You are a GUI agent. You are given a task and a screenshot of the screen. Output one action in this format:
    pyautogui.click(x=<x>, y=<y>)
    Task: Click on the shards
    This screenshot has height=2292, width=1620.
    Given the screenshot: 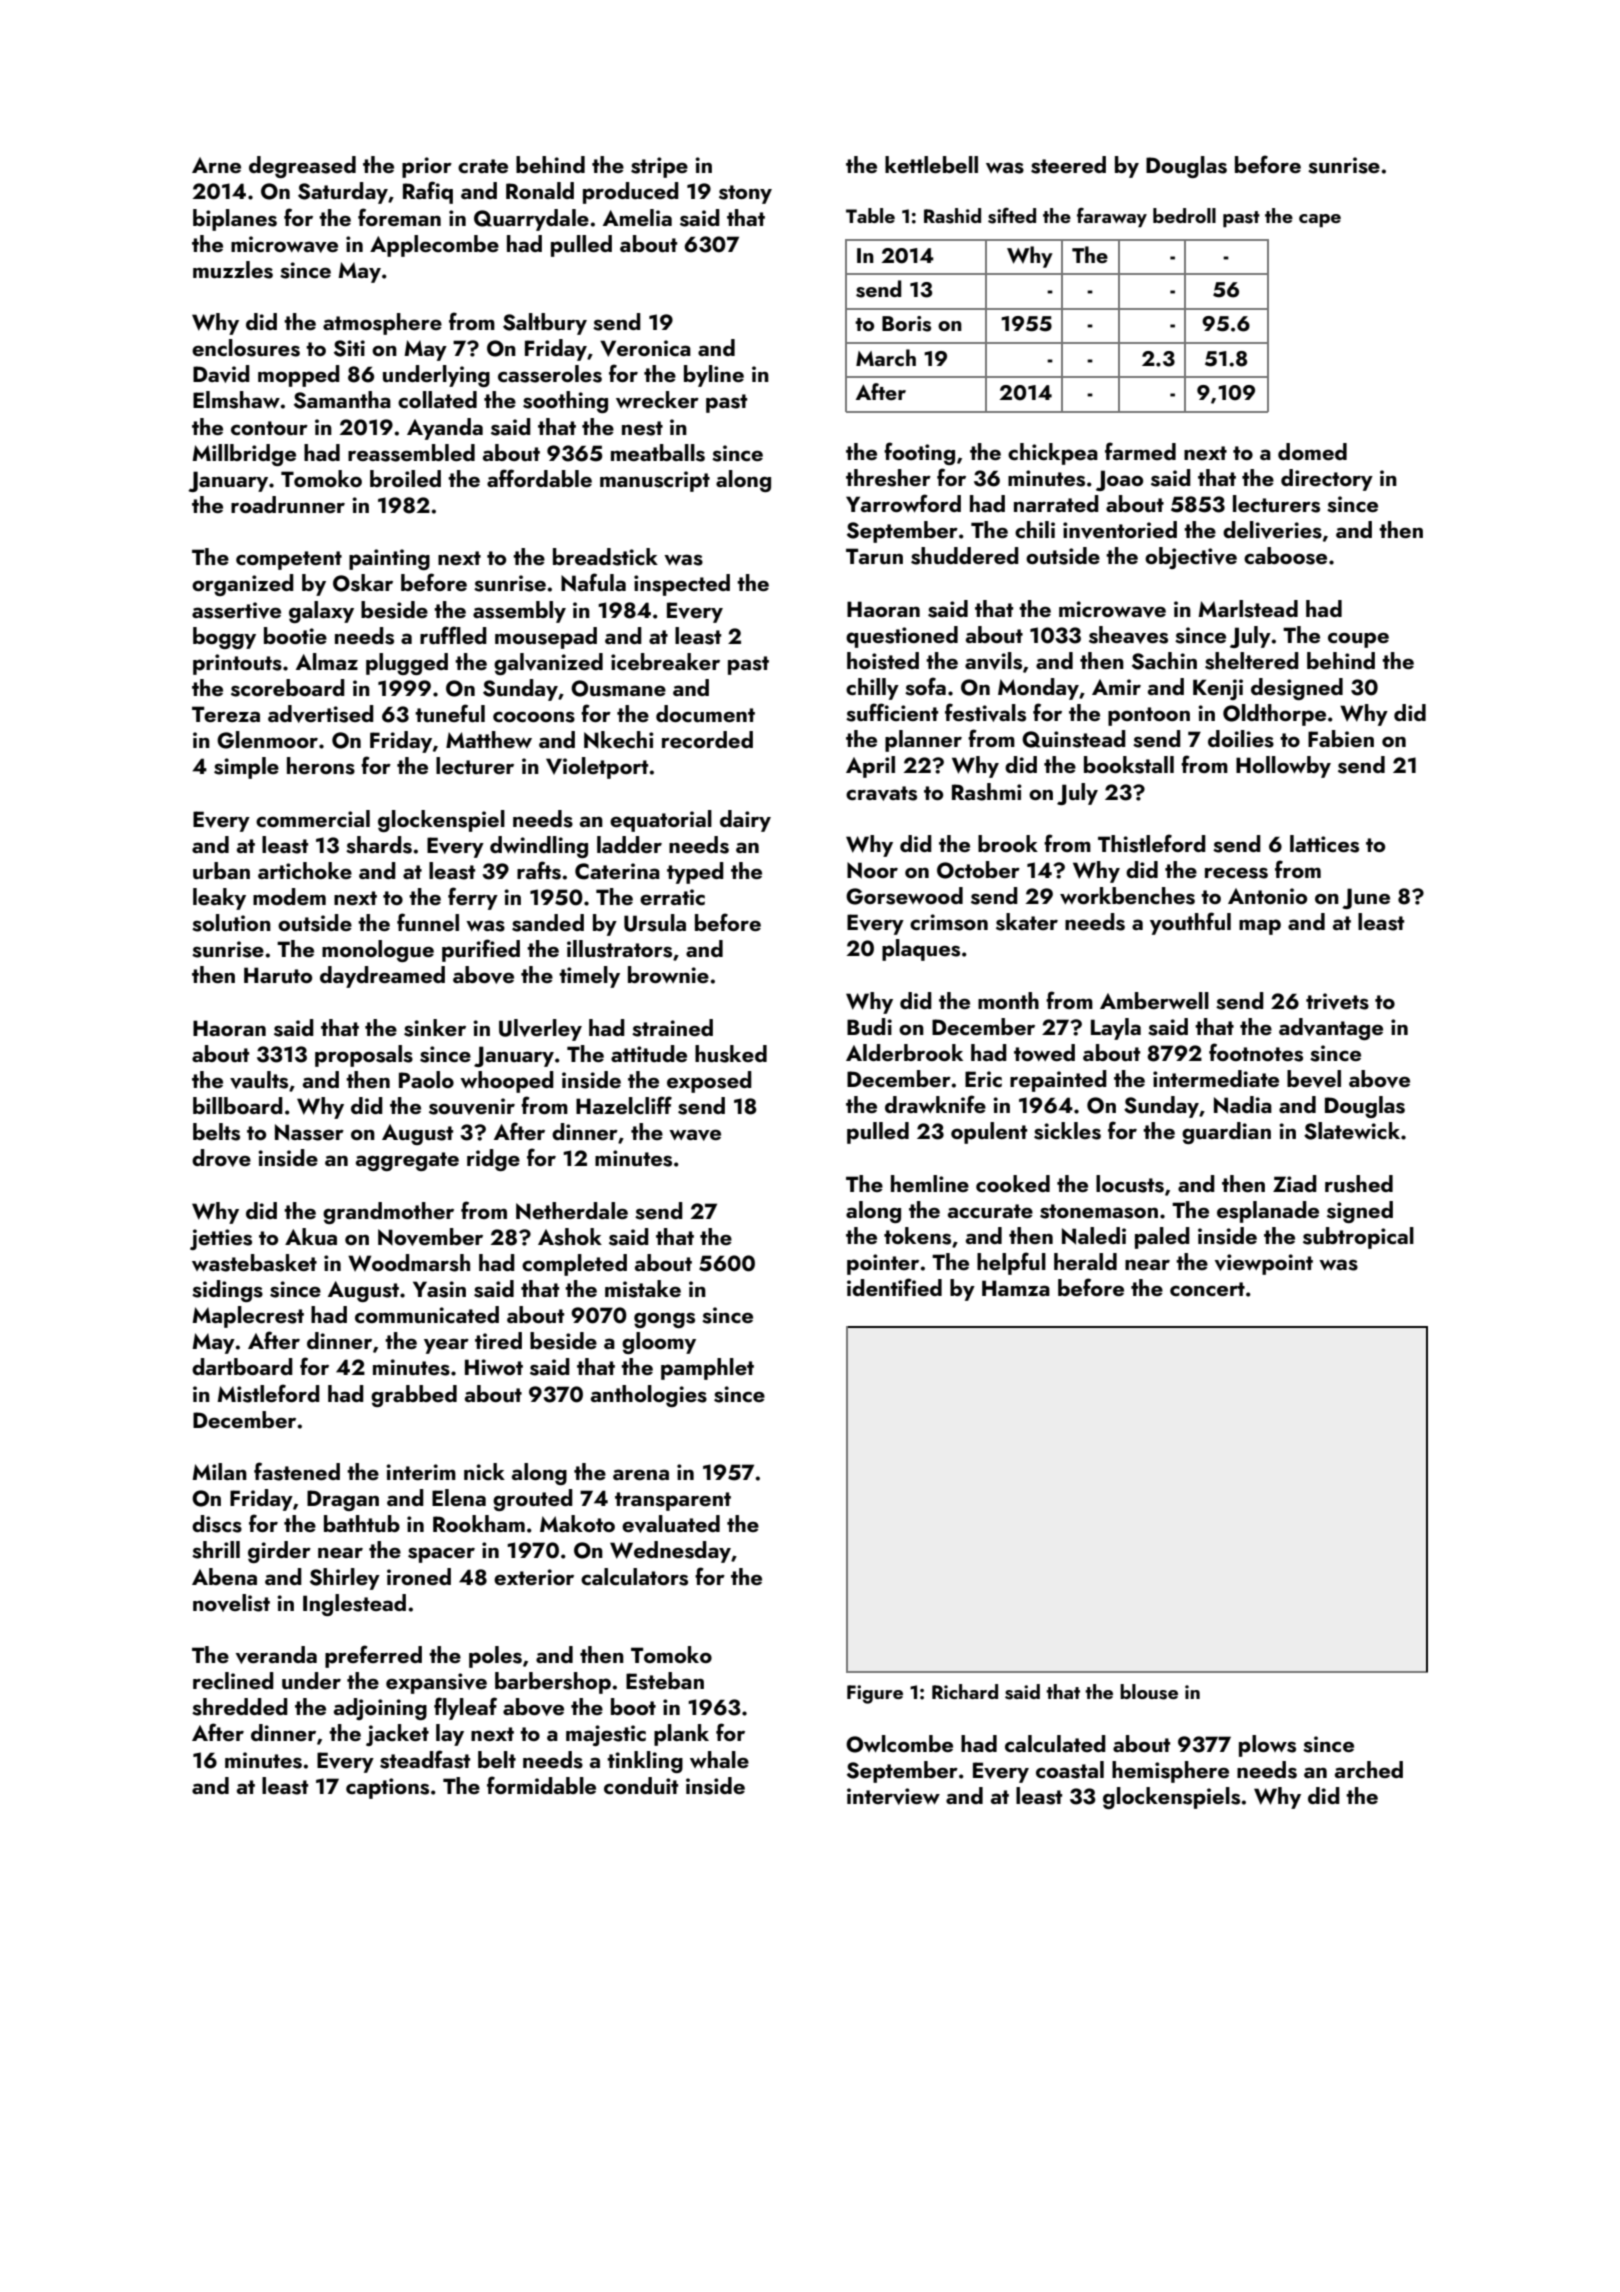 What is the action you would take?
    pyautogui.click(x=379, y=845)
